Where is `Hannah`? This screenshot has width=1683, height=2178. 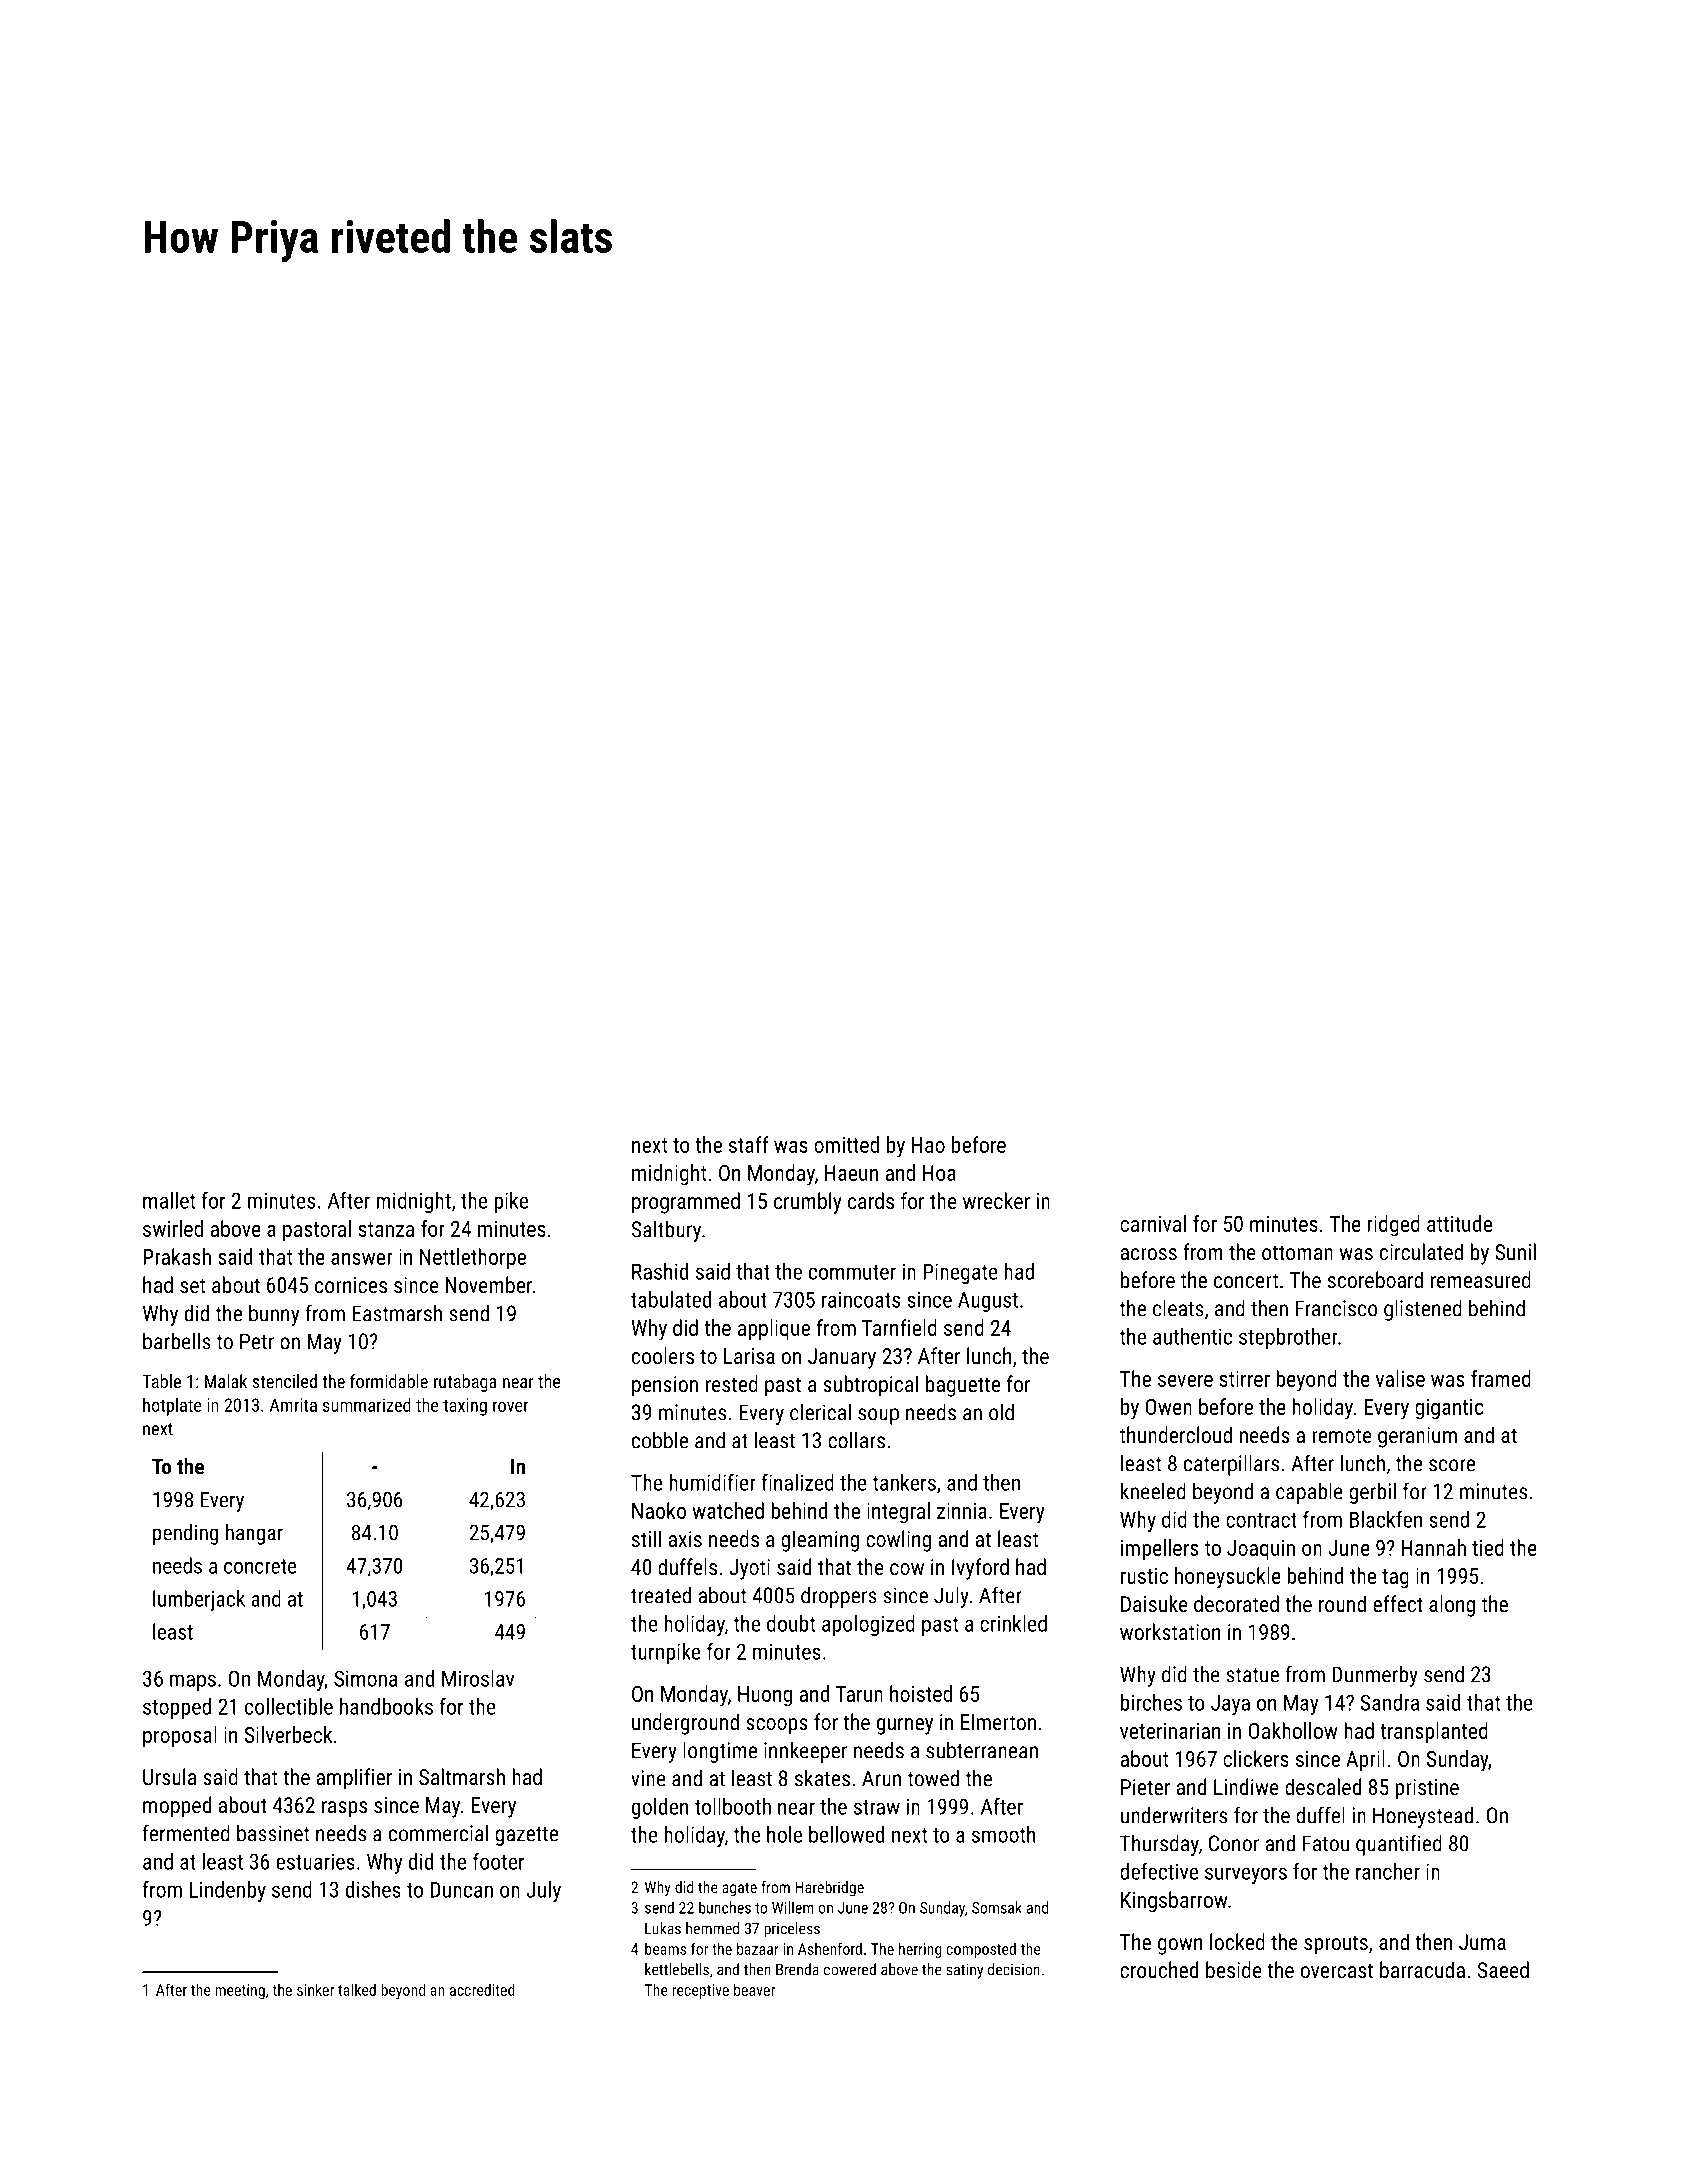
Hannah is located at coordinates (1434, 1547).
